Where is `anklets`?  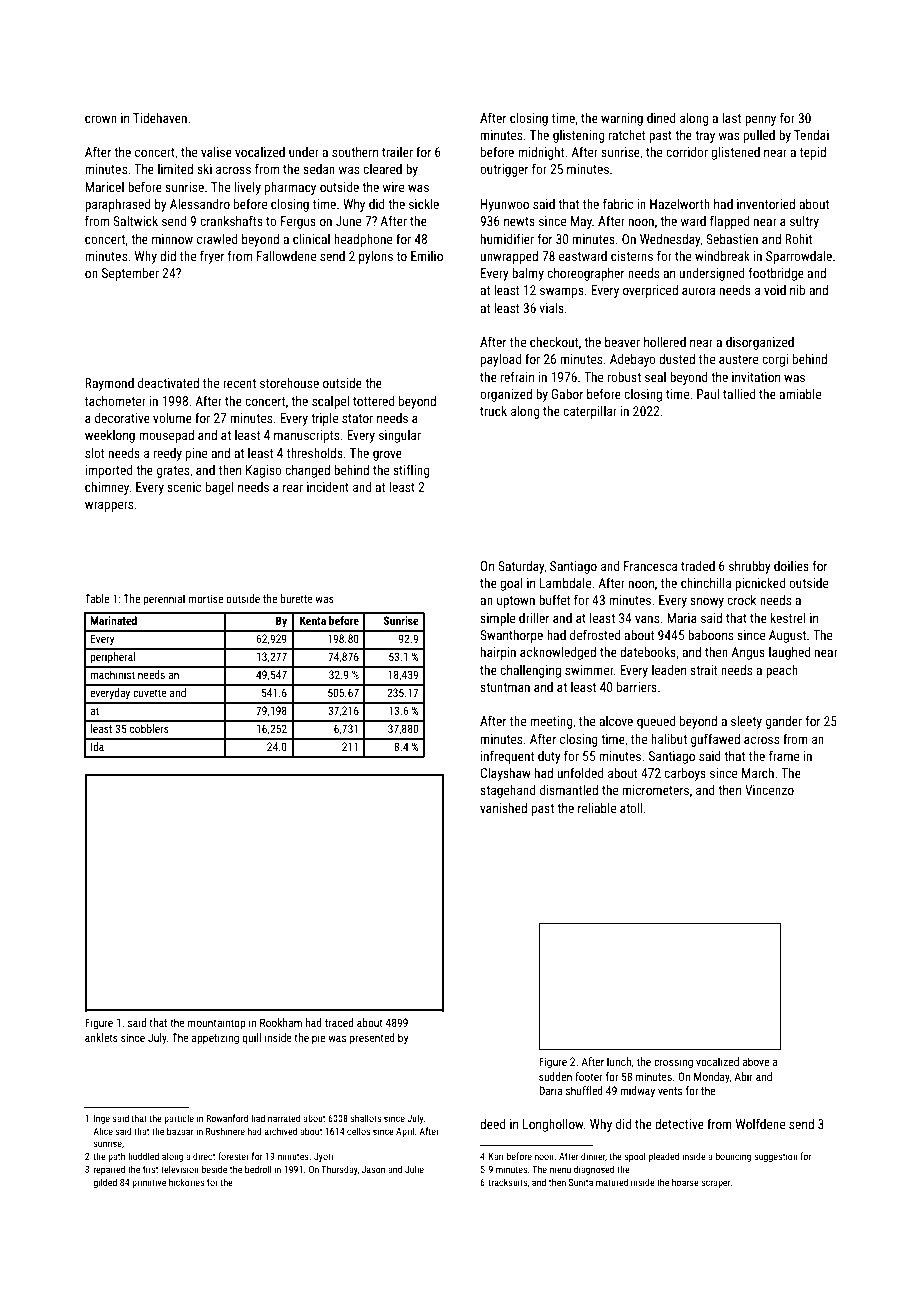 anklets is located at coordinates (101, 1037).
